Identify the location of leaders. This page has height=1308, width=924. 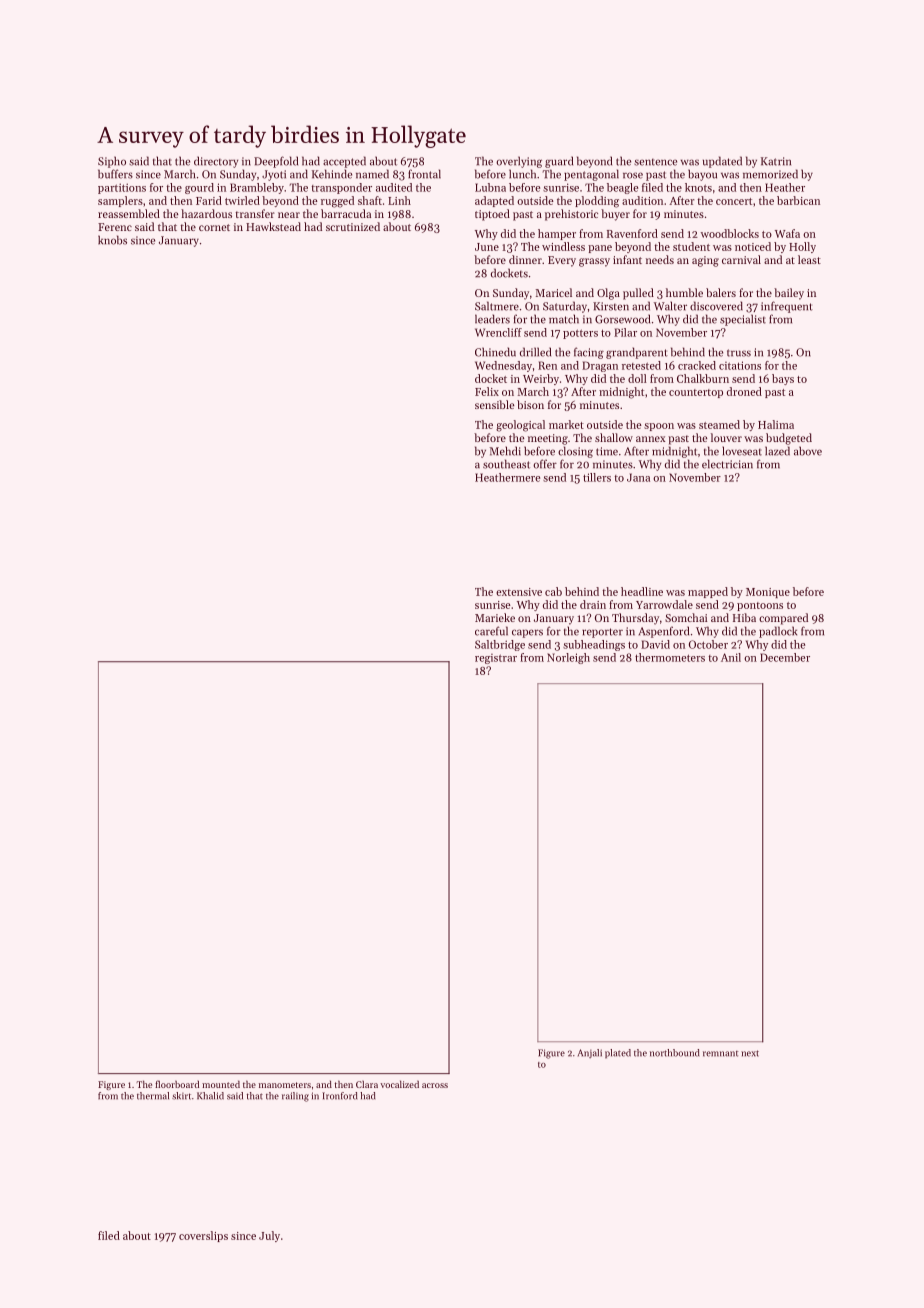
(492, 319).
